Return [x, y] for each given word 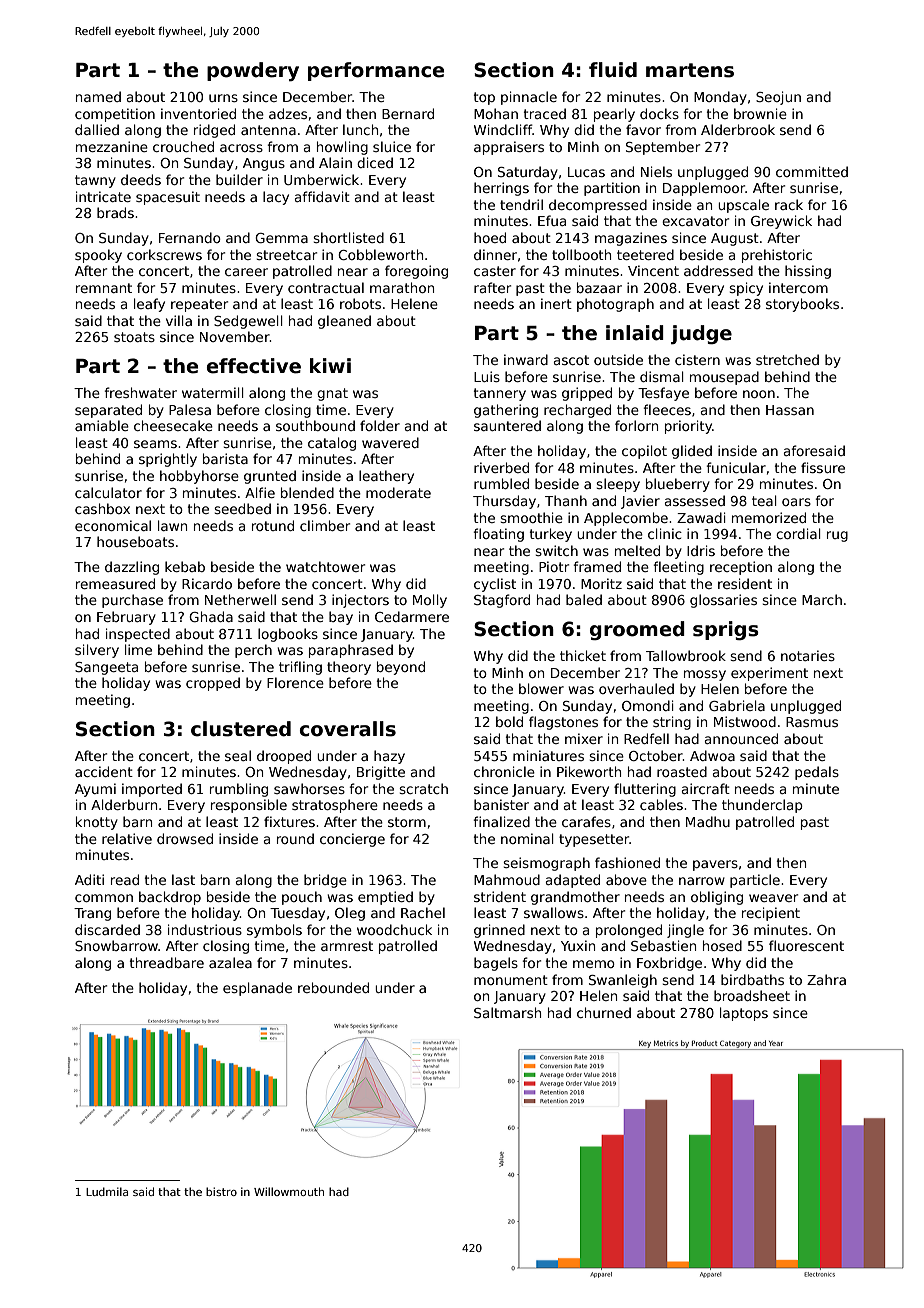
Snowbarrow [116, 945]
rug [837, 536]
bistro [221, 1191]
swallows [554, 912]
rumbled [501, 483]
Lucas [586, 172]
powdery [253, 71]
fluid [613, 70]
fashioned [627, 862]
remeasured [115, 583]
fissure [823, 467]
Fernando [190, 237]
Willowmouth [289, 1191]
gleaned [344, 322]
